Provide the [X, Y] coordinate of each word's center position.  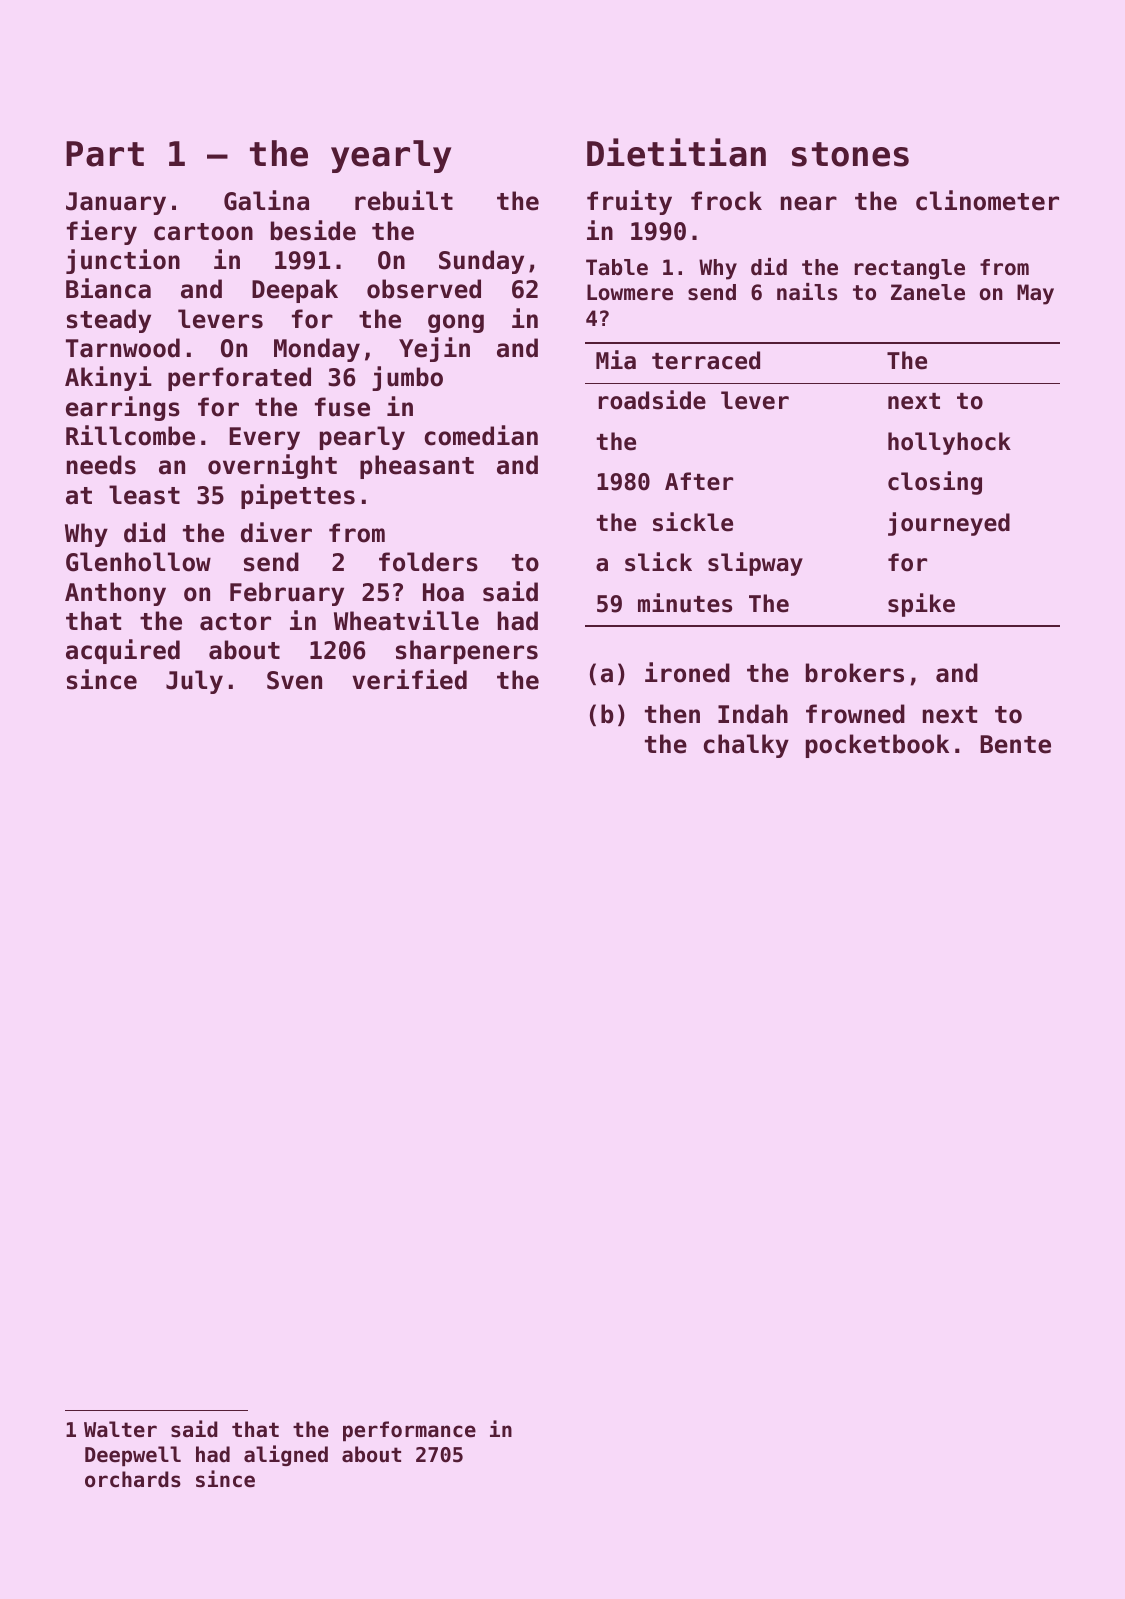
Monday [317, 350]
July [194, 682]
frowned [855, 714]
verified [409, 679]
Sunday [481, 262]
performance [409, 1431]
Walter [120, 1429]
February [287, 594]
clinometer [987, 200]
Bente [1015, 744]
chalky [746, 746]
